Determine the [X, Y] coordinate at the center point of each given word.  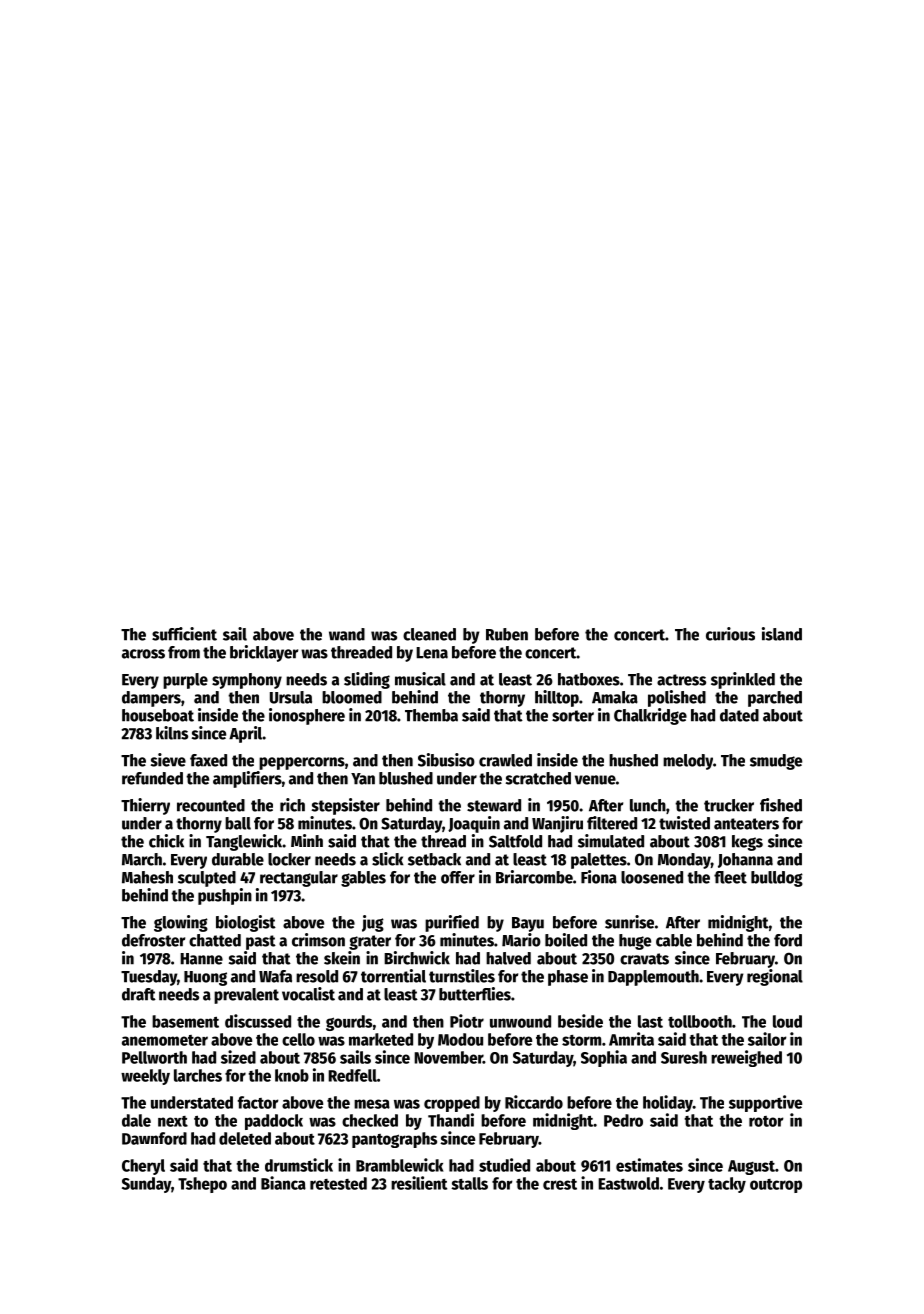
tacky [727, 1185]
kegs [747, 843]
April [245, 734]
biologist [246, 923]
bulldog [777, 879]
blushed [406, 778]
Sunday [146, 1185]
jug [373, 923]
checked [370, 1120]
